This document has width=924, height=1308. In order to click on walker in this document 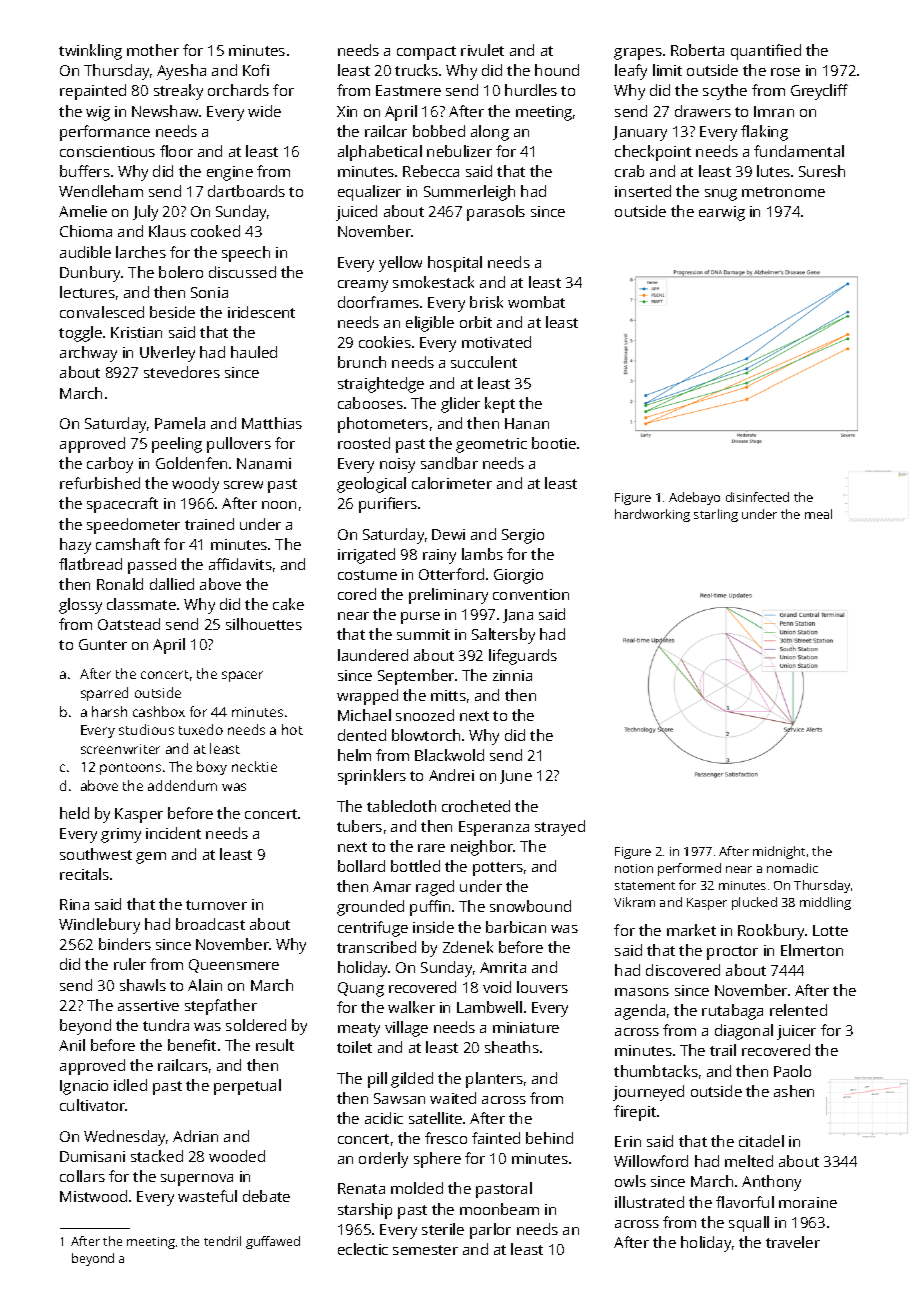, I will do `click(411, 1007)`.
